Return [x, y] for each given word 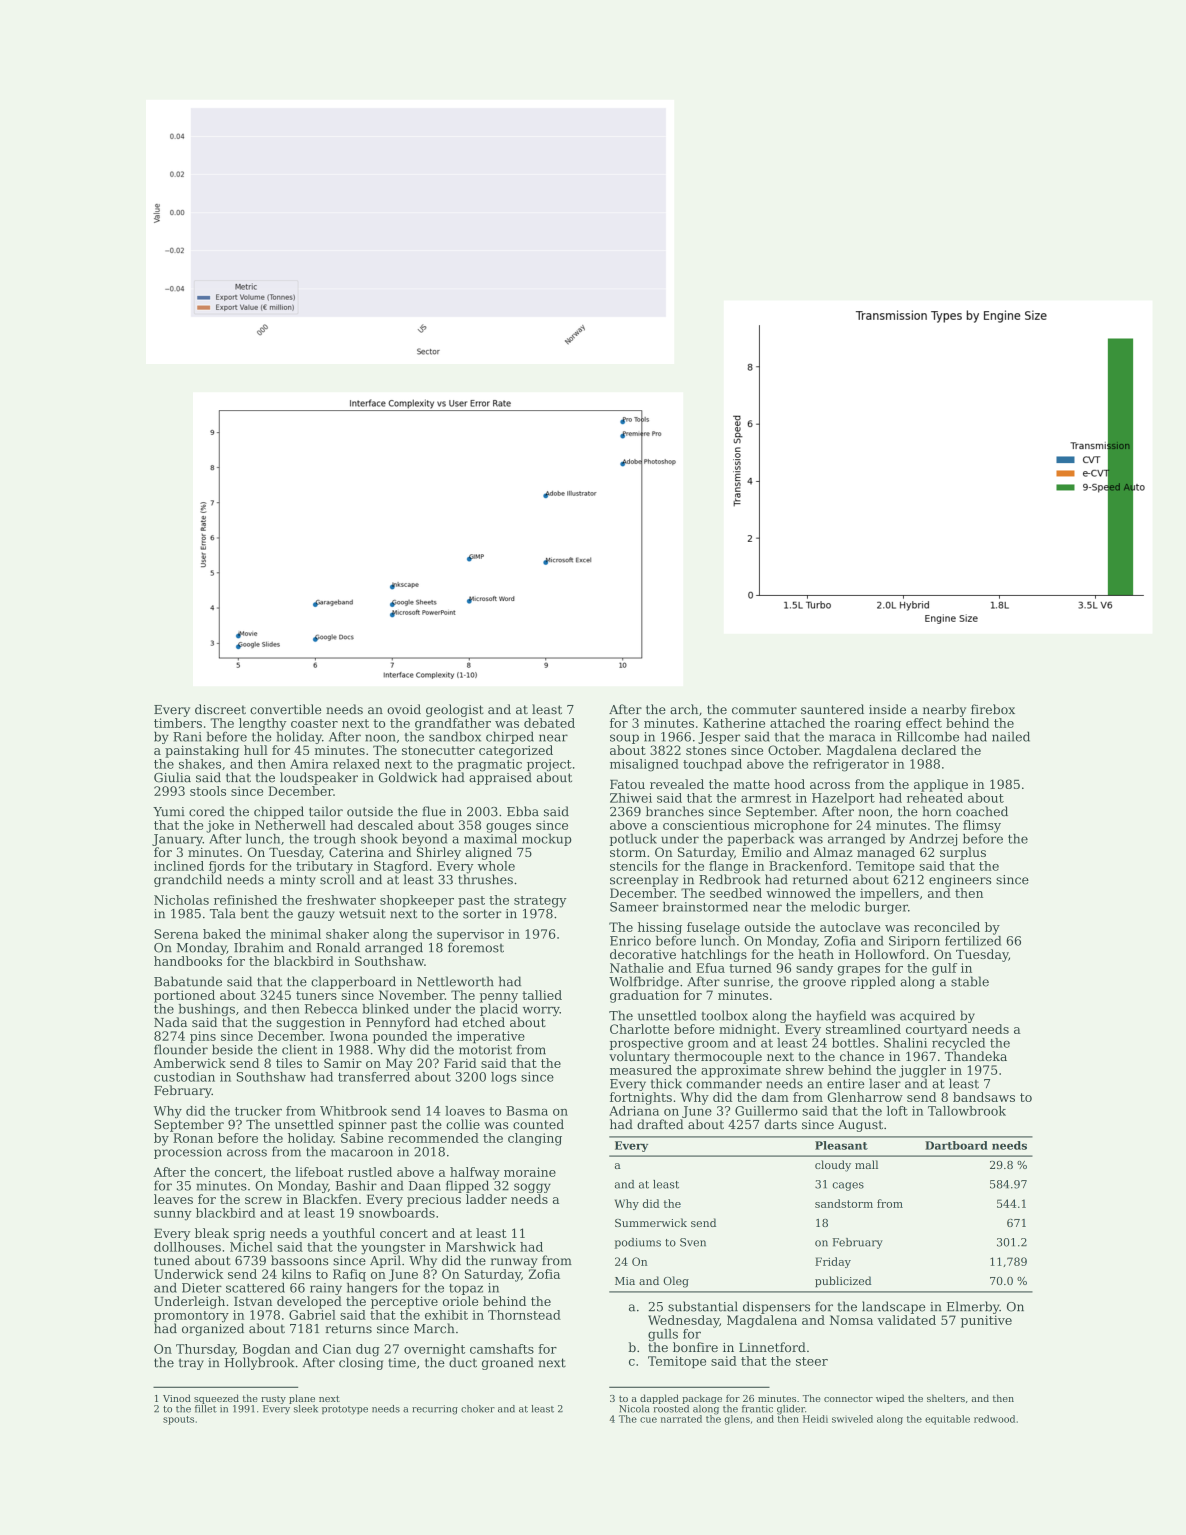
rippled [873, 982]
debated [549, 723]
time [402, 1363]
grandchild [188, 880]
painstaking [202, 751]
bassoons [300, 1260]
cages [848, 1186]
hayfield [841, 1016]
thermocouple [718, 1057]
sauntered [832, 709]
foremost [476, 947]
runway [514, 1263]
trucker [258, 1111]
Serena [176, 934]
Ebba [523, 811]
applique [941, 785]
